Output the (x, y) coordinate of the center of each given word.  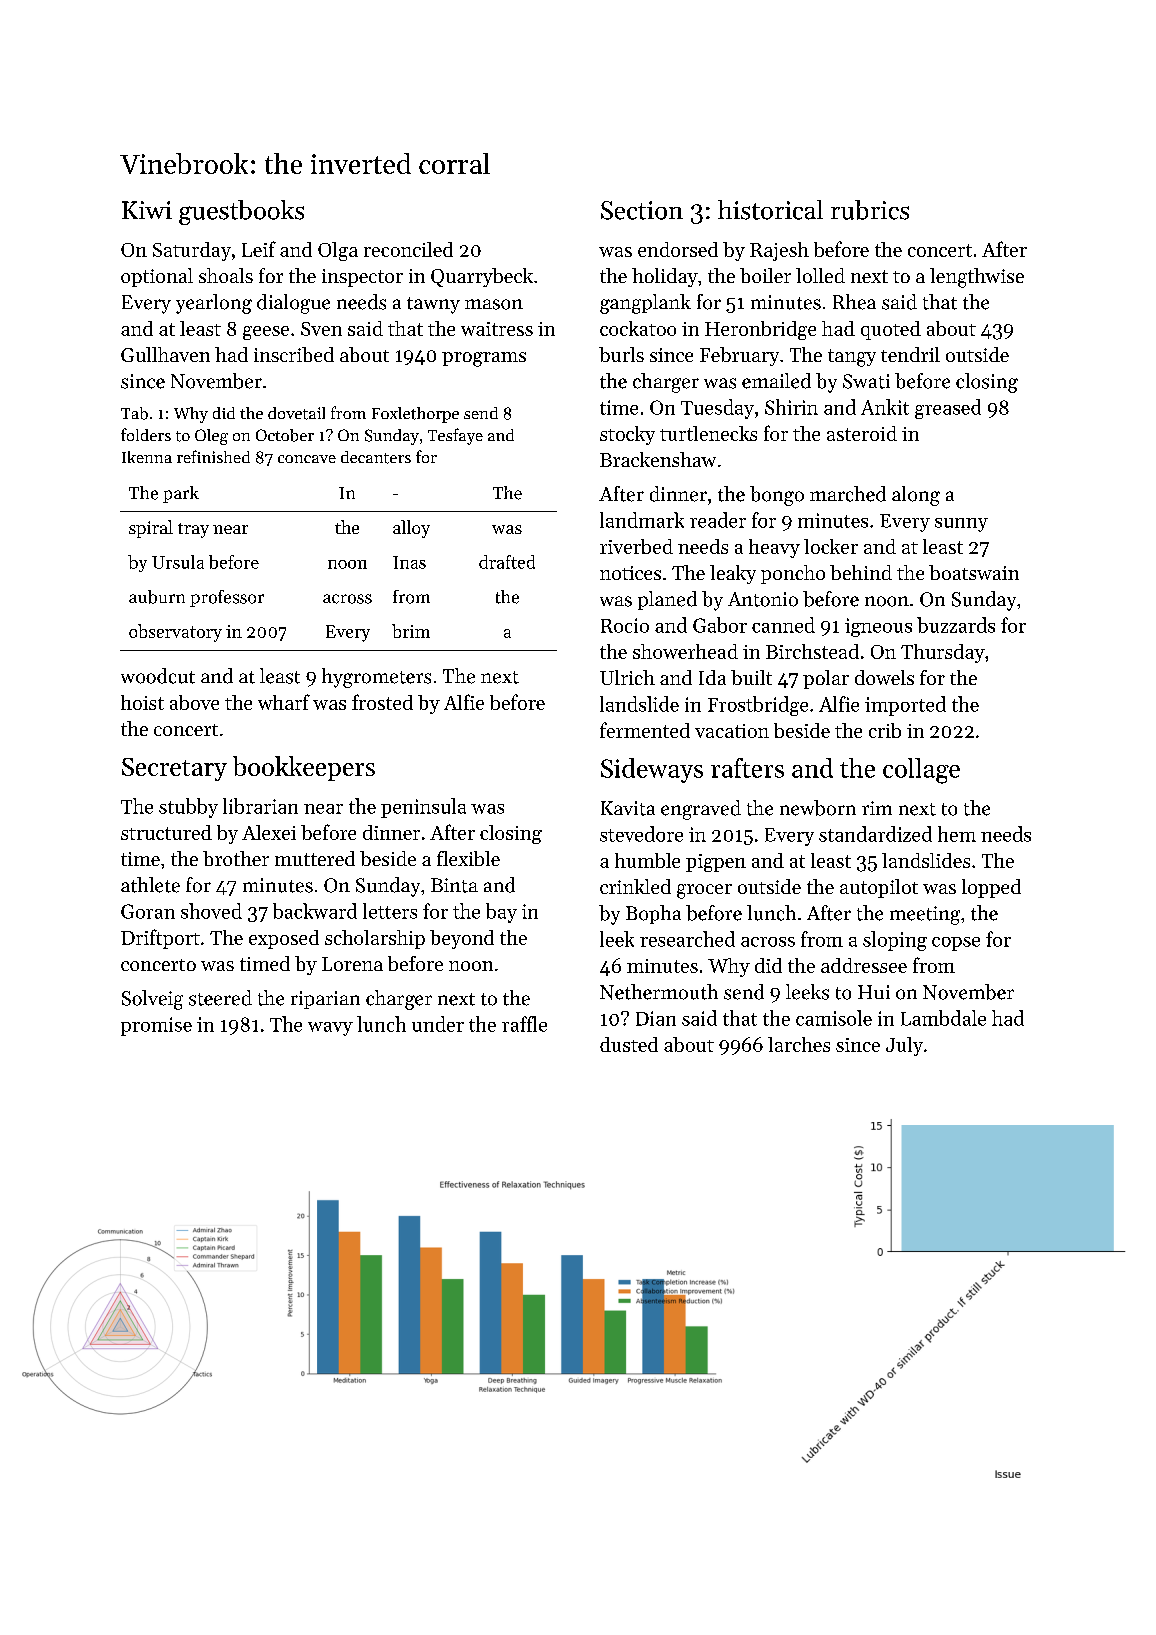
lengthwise (977, 278)
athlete (150, 885)
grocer (704, 891)
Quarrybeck (482, 277)
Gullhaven (165, 354)
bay (501, 913)
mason (494, 304)
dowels (884, 677)
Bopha (653, 914)
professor (227, 598)
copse (956, 944)
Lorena (352, 964)
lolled (820, 275)
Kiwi (147, 210)
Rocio (625, 625)
